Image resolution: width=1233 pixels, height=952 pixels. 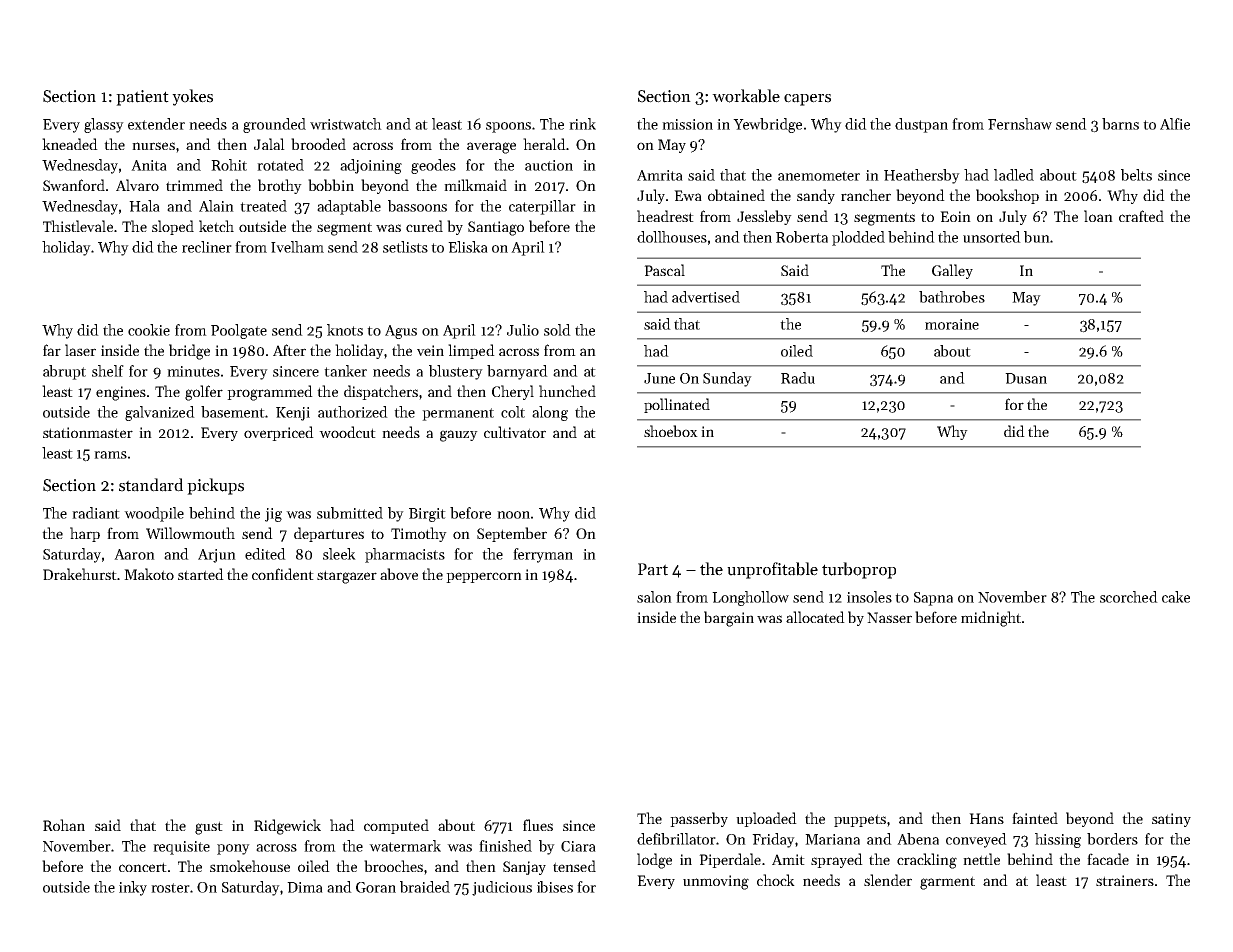 I want to click on kneaded, so click(x=70, y=144).
